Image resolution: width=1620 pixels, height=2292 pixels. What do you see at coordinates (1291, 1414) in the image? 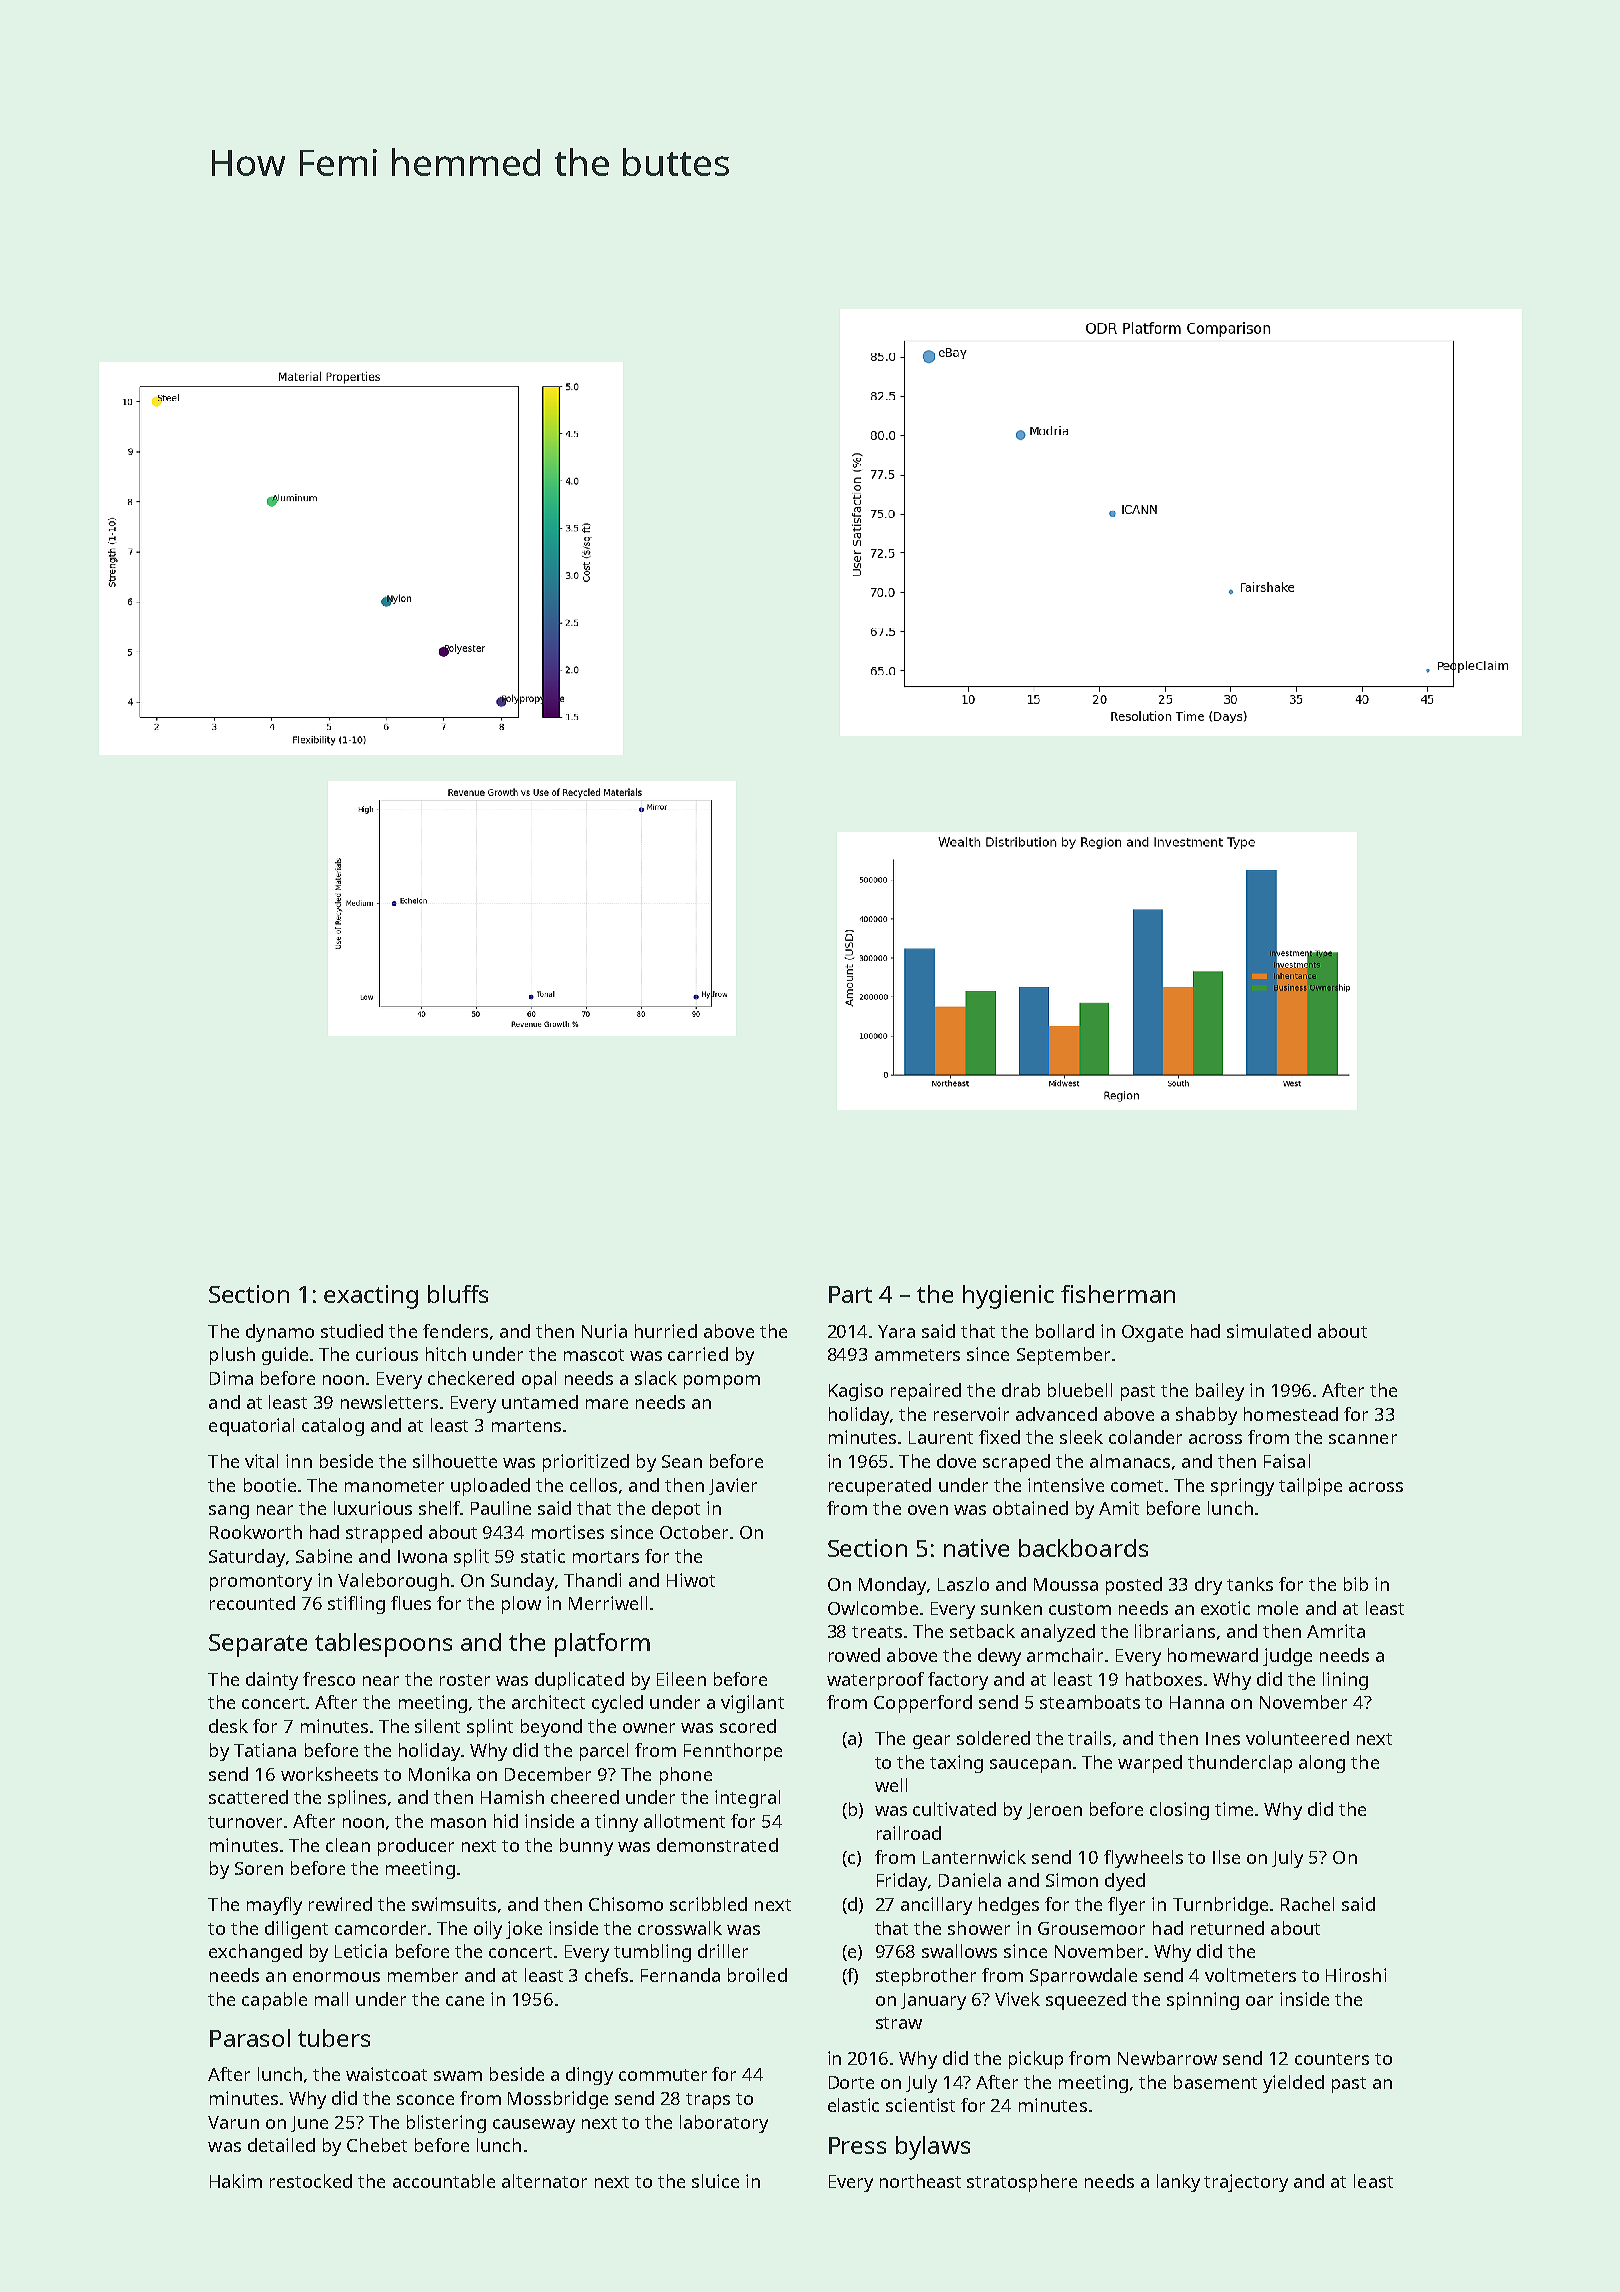
I see `homestead` at bounding box center [1291, 1414].
